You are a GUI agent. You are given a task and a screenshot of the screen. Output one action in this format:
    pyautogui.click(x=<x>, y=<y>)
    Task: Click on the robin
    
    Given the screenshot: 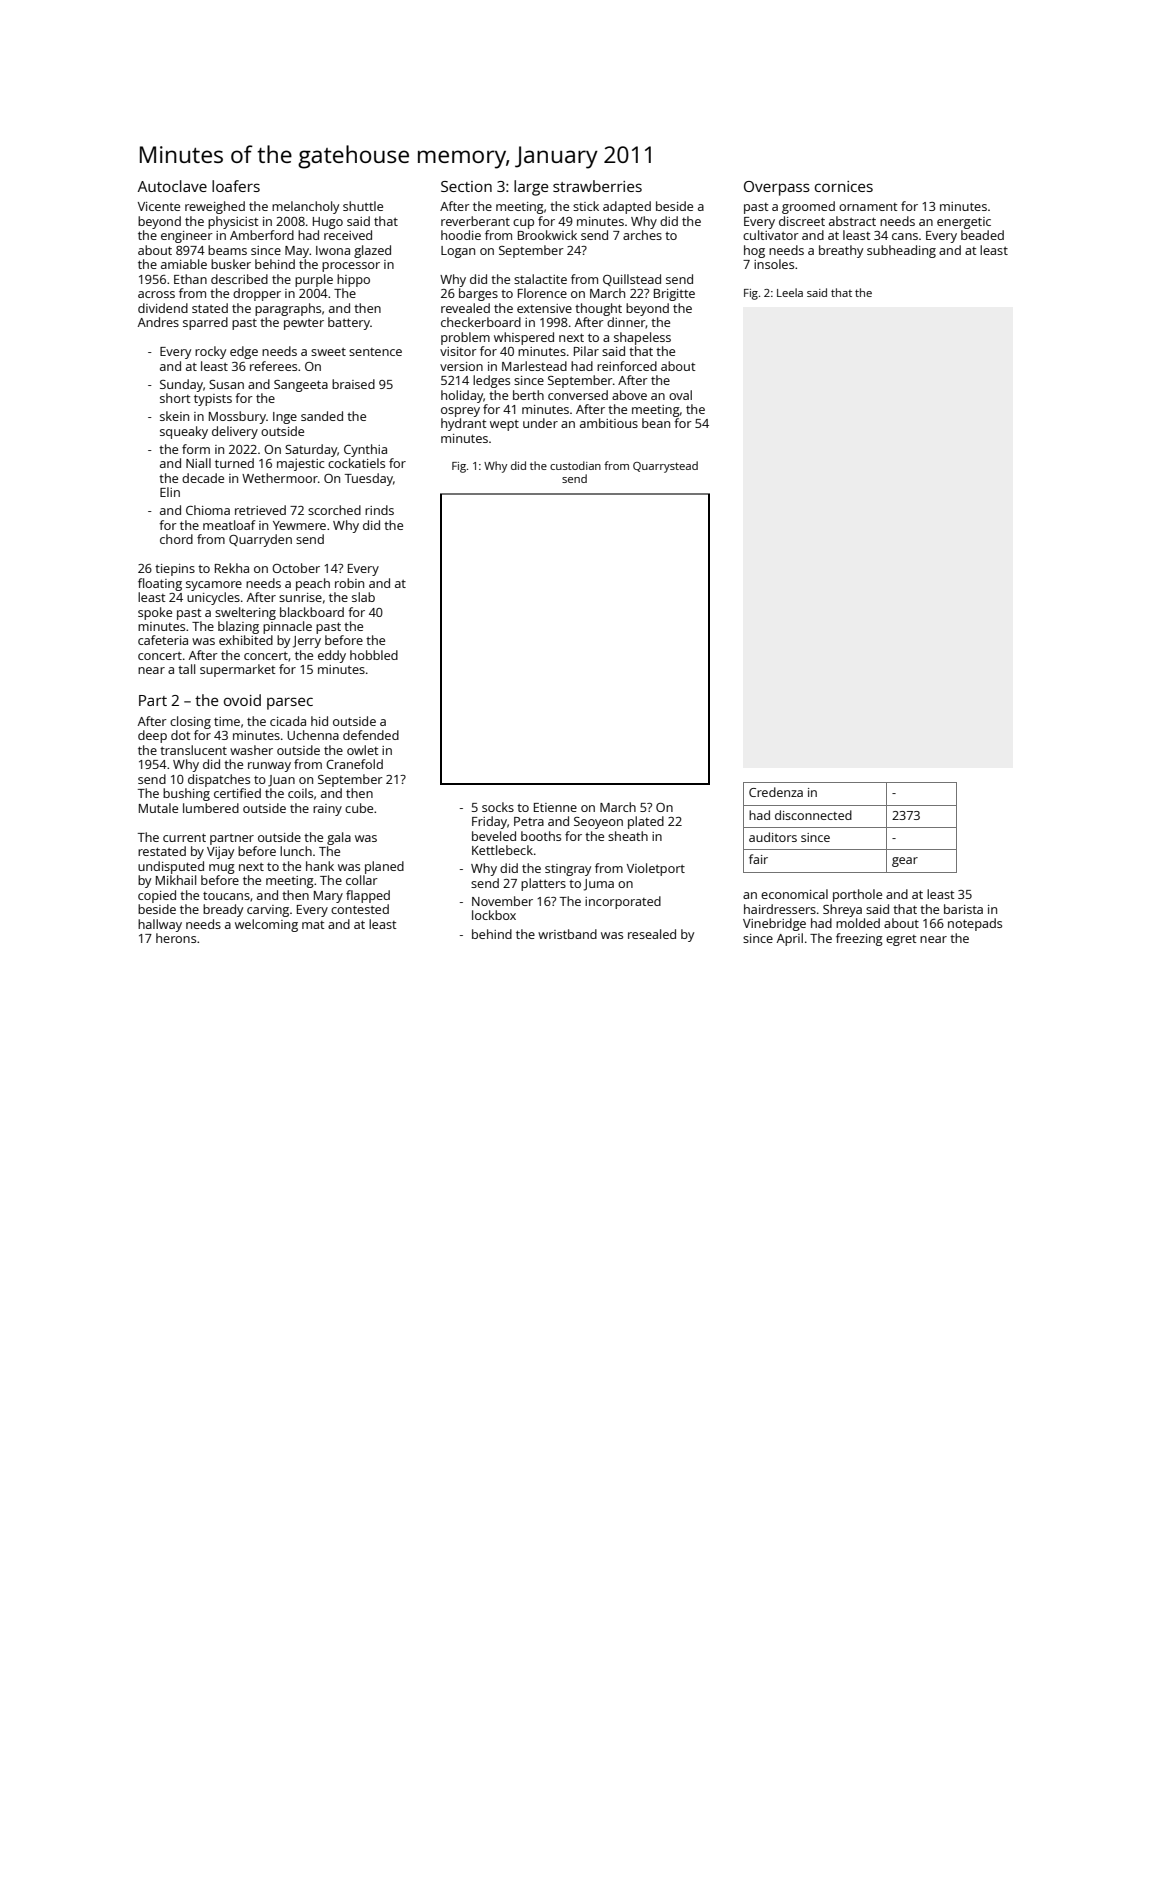 What is the action you would take?
    pyautogui.click(x=349, y=583)
